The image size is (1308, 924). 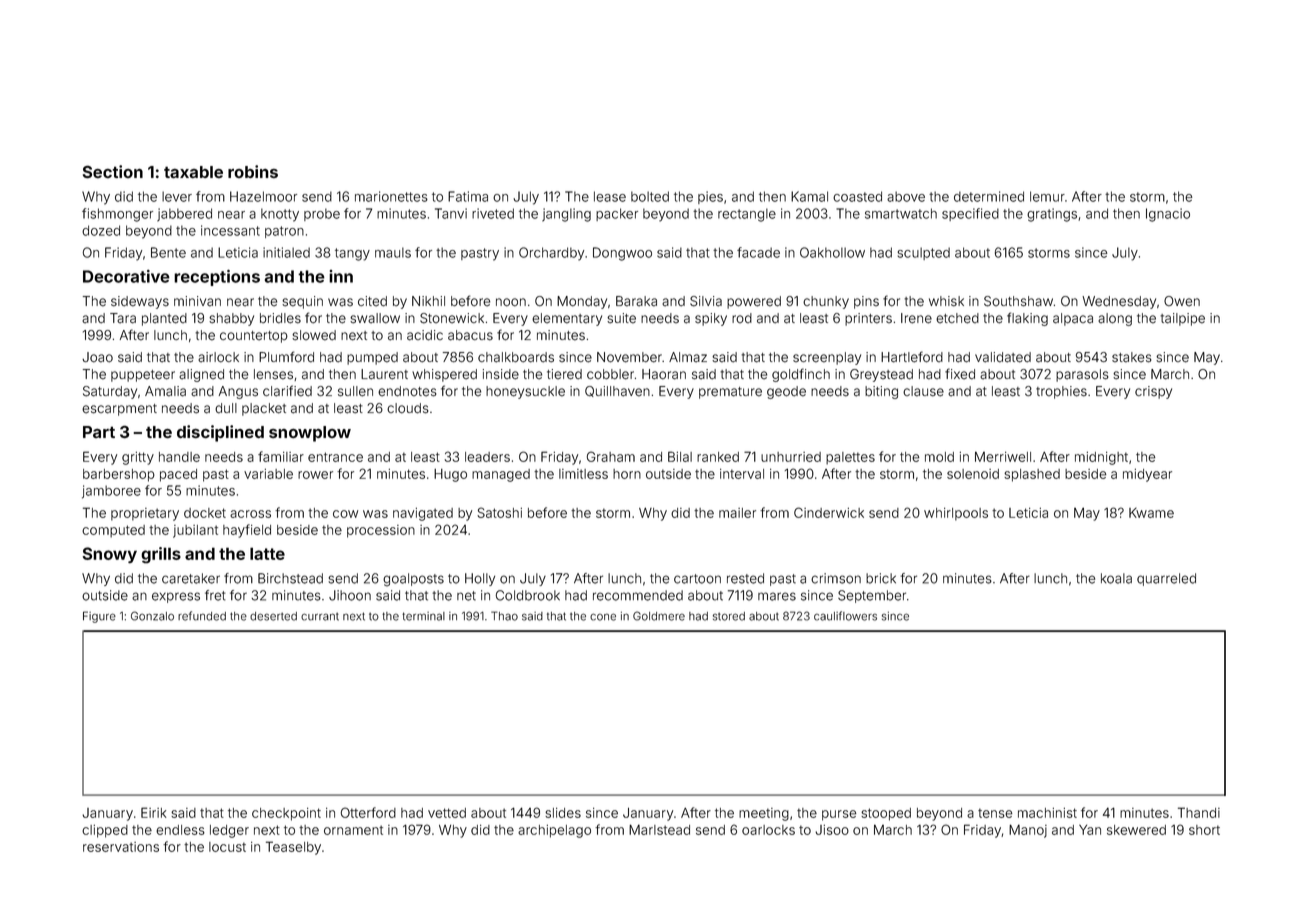 I want to click on lease, so click(x=610, y=196).
